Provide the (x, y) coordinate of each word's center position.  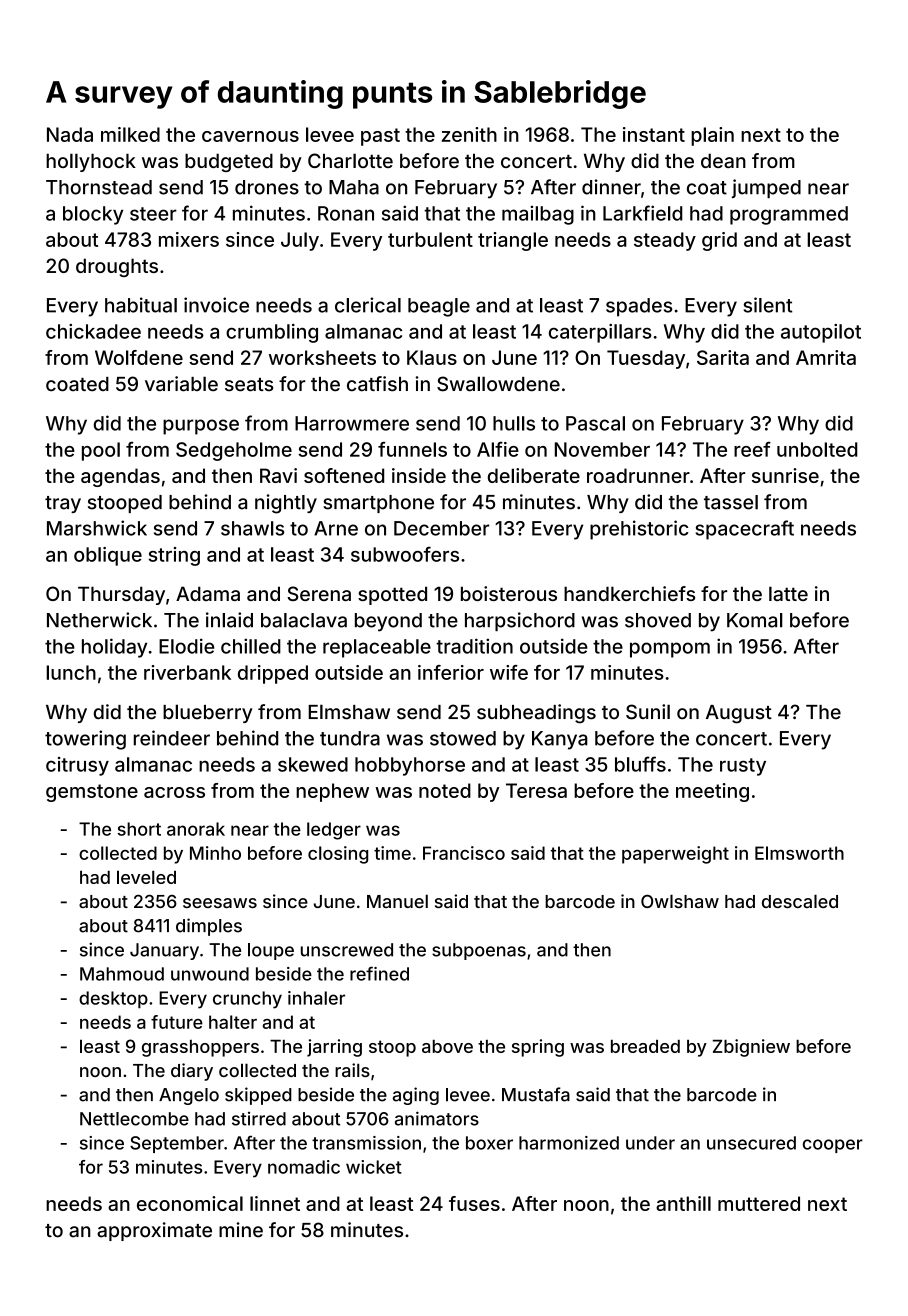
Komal (755, 620)
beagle (439, 307)
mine (241, 1230)
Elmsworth (799, 853)
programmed (789, 215)
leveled (146, 877)
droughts (117, 267)
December (441, 528)
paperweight (675, 855)
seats (249, 385)
